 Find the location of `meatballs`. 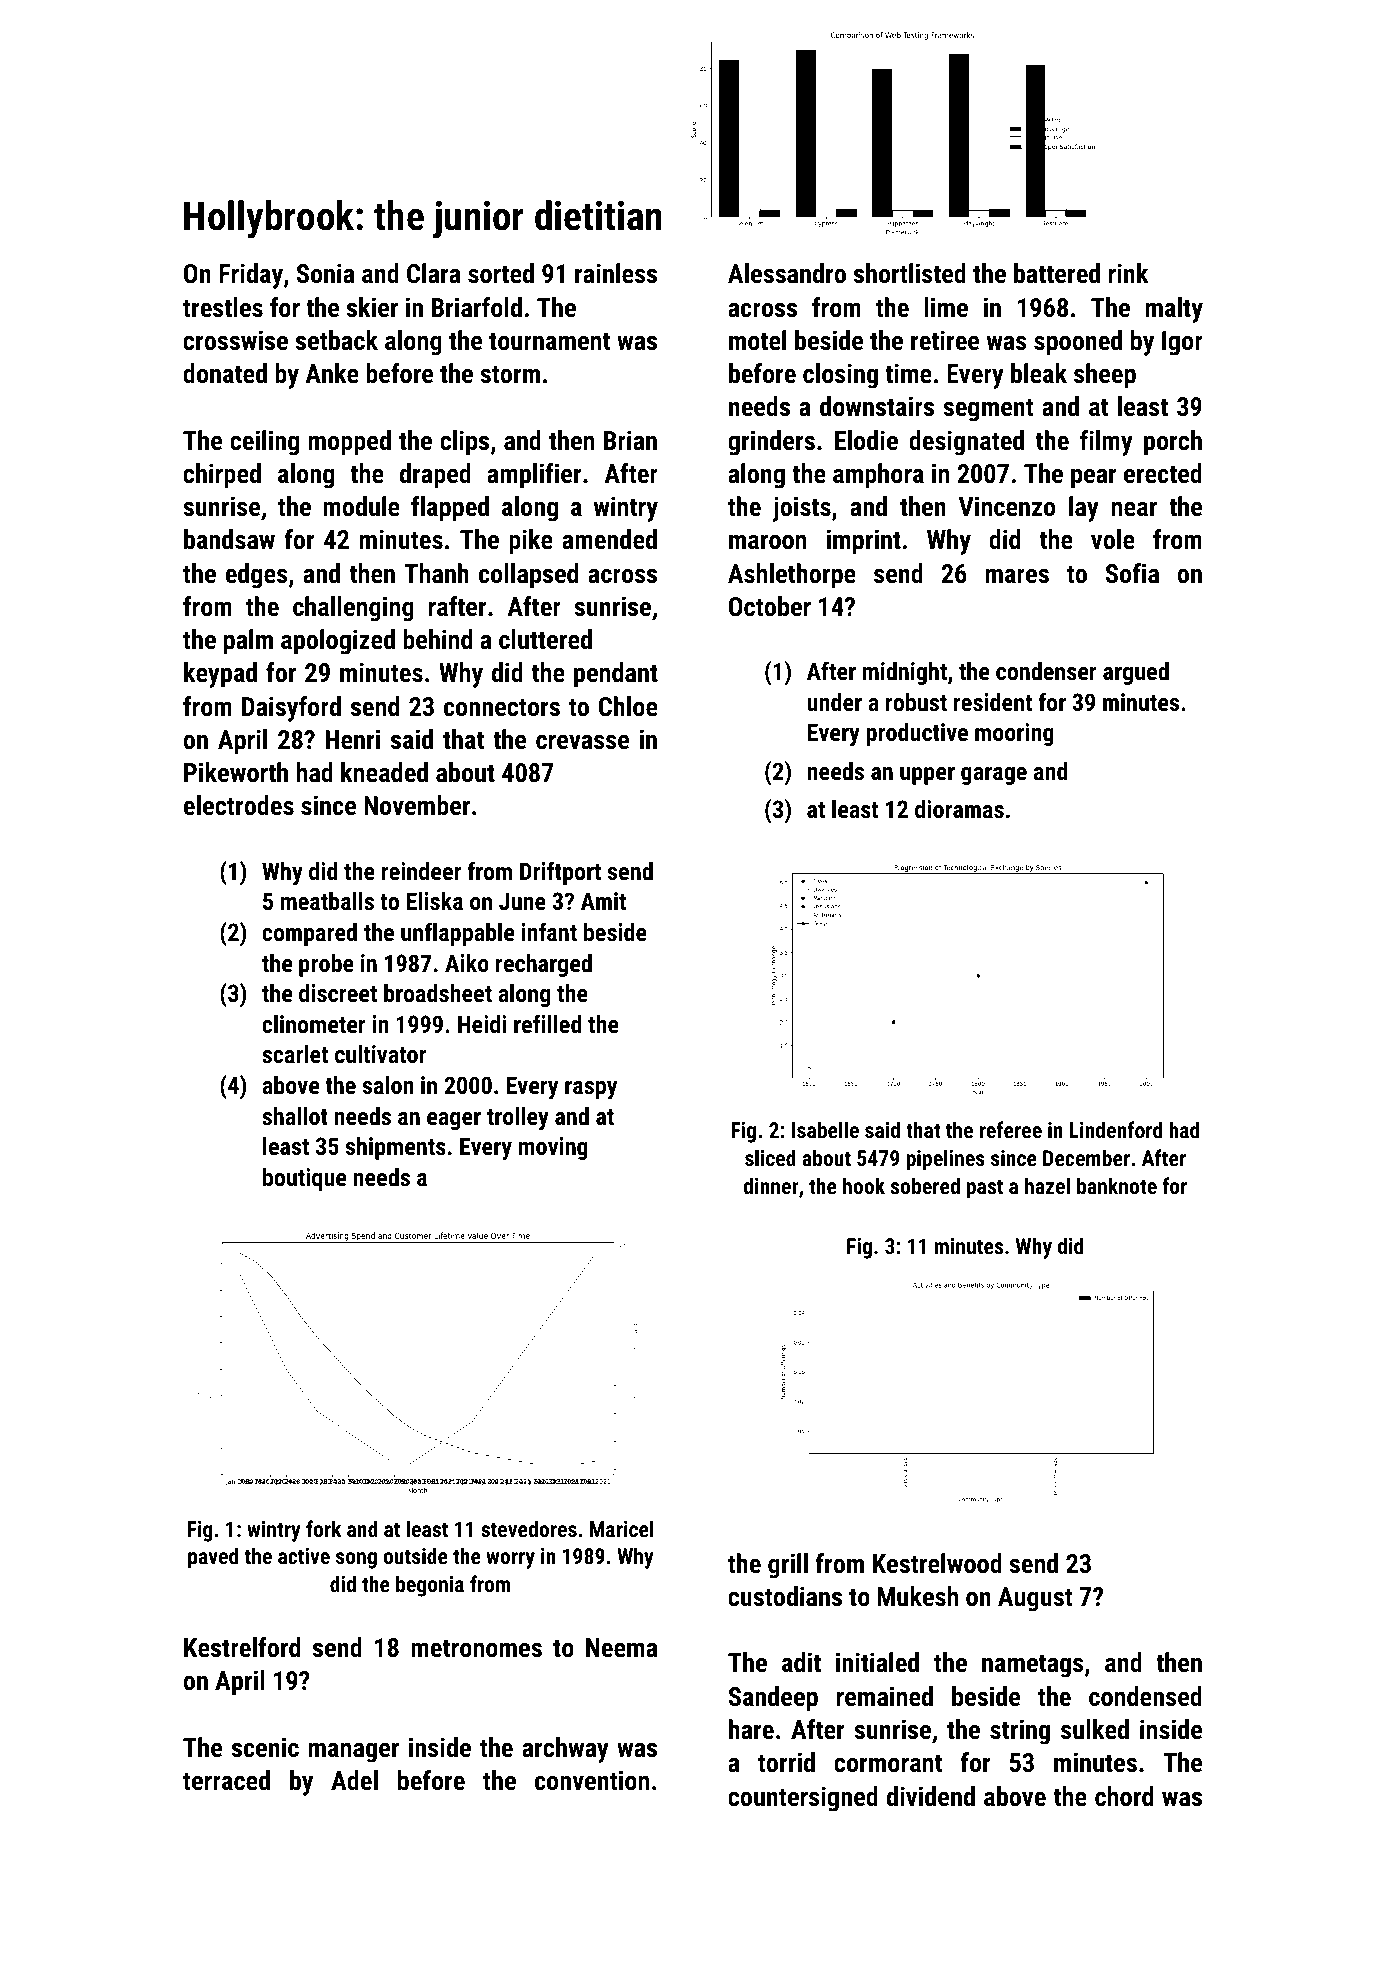

meatballs is located at coordinates (327, 901).
